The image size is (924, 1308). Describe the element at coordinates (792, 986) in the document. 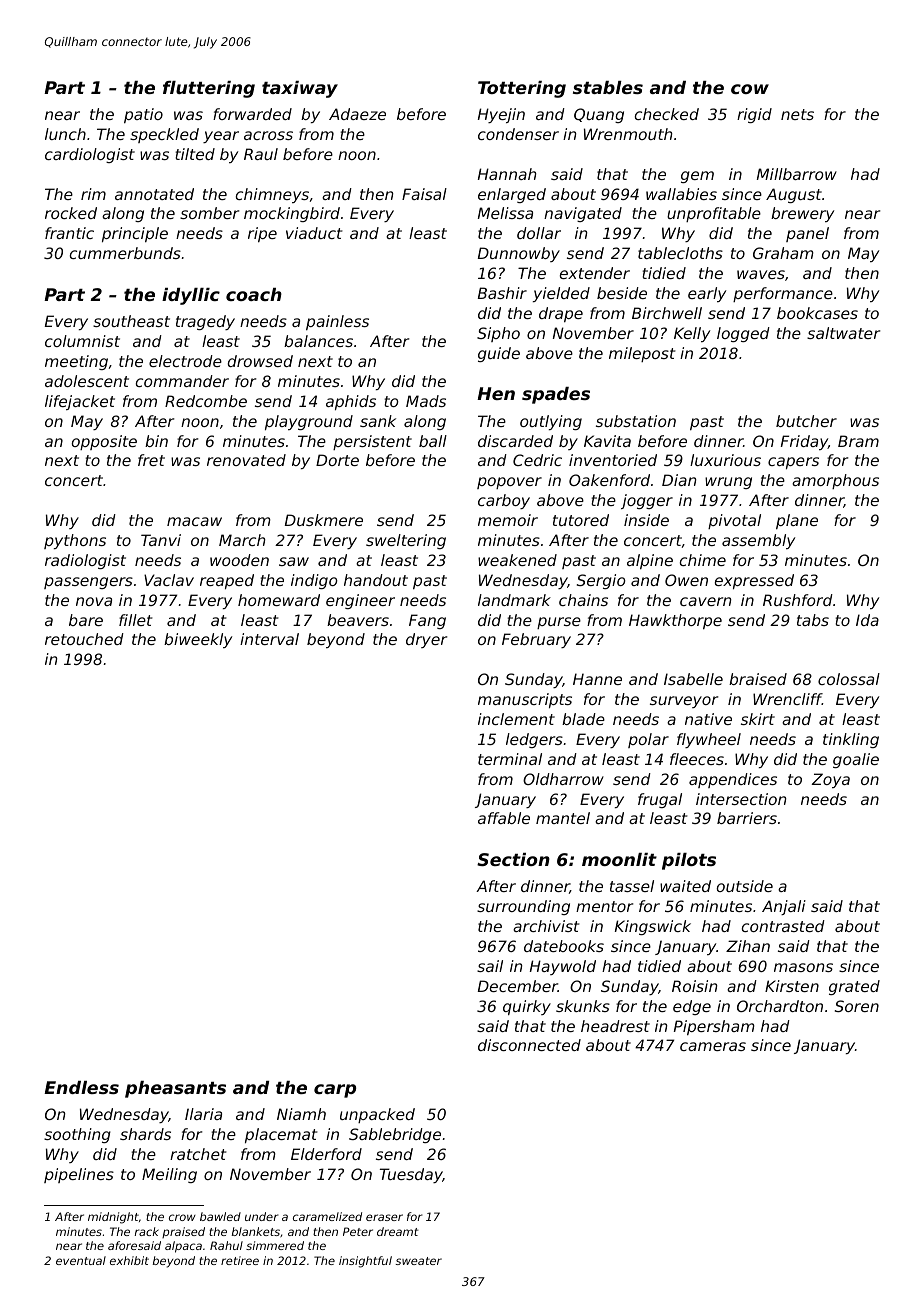

I see `Kirsten` at that location.
